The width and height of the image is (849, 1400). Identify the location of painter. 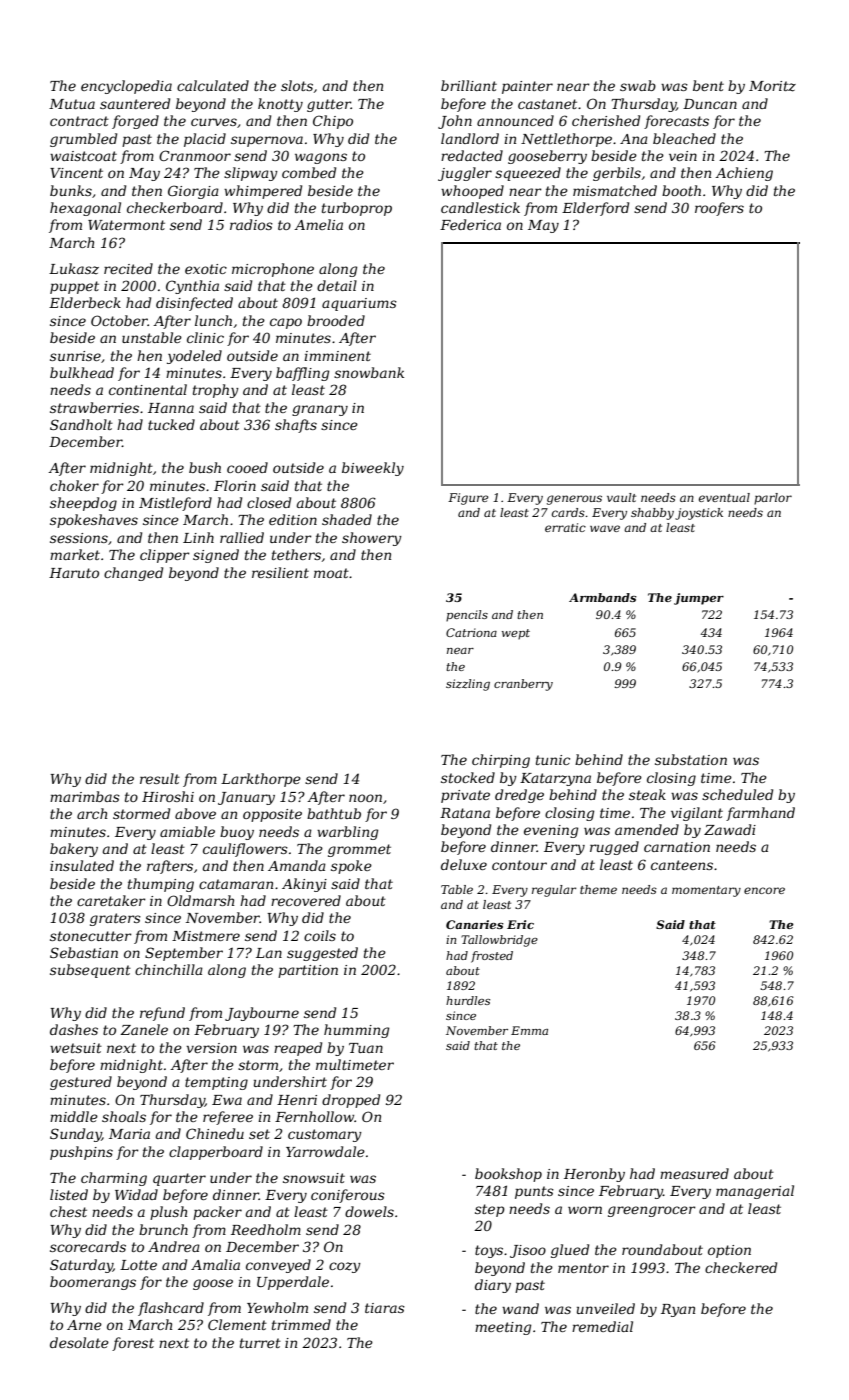
(527, 87).
